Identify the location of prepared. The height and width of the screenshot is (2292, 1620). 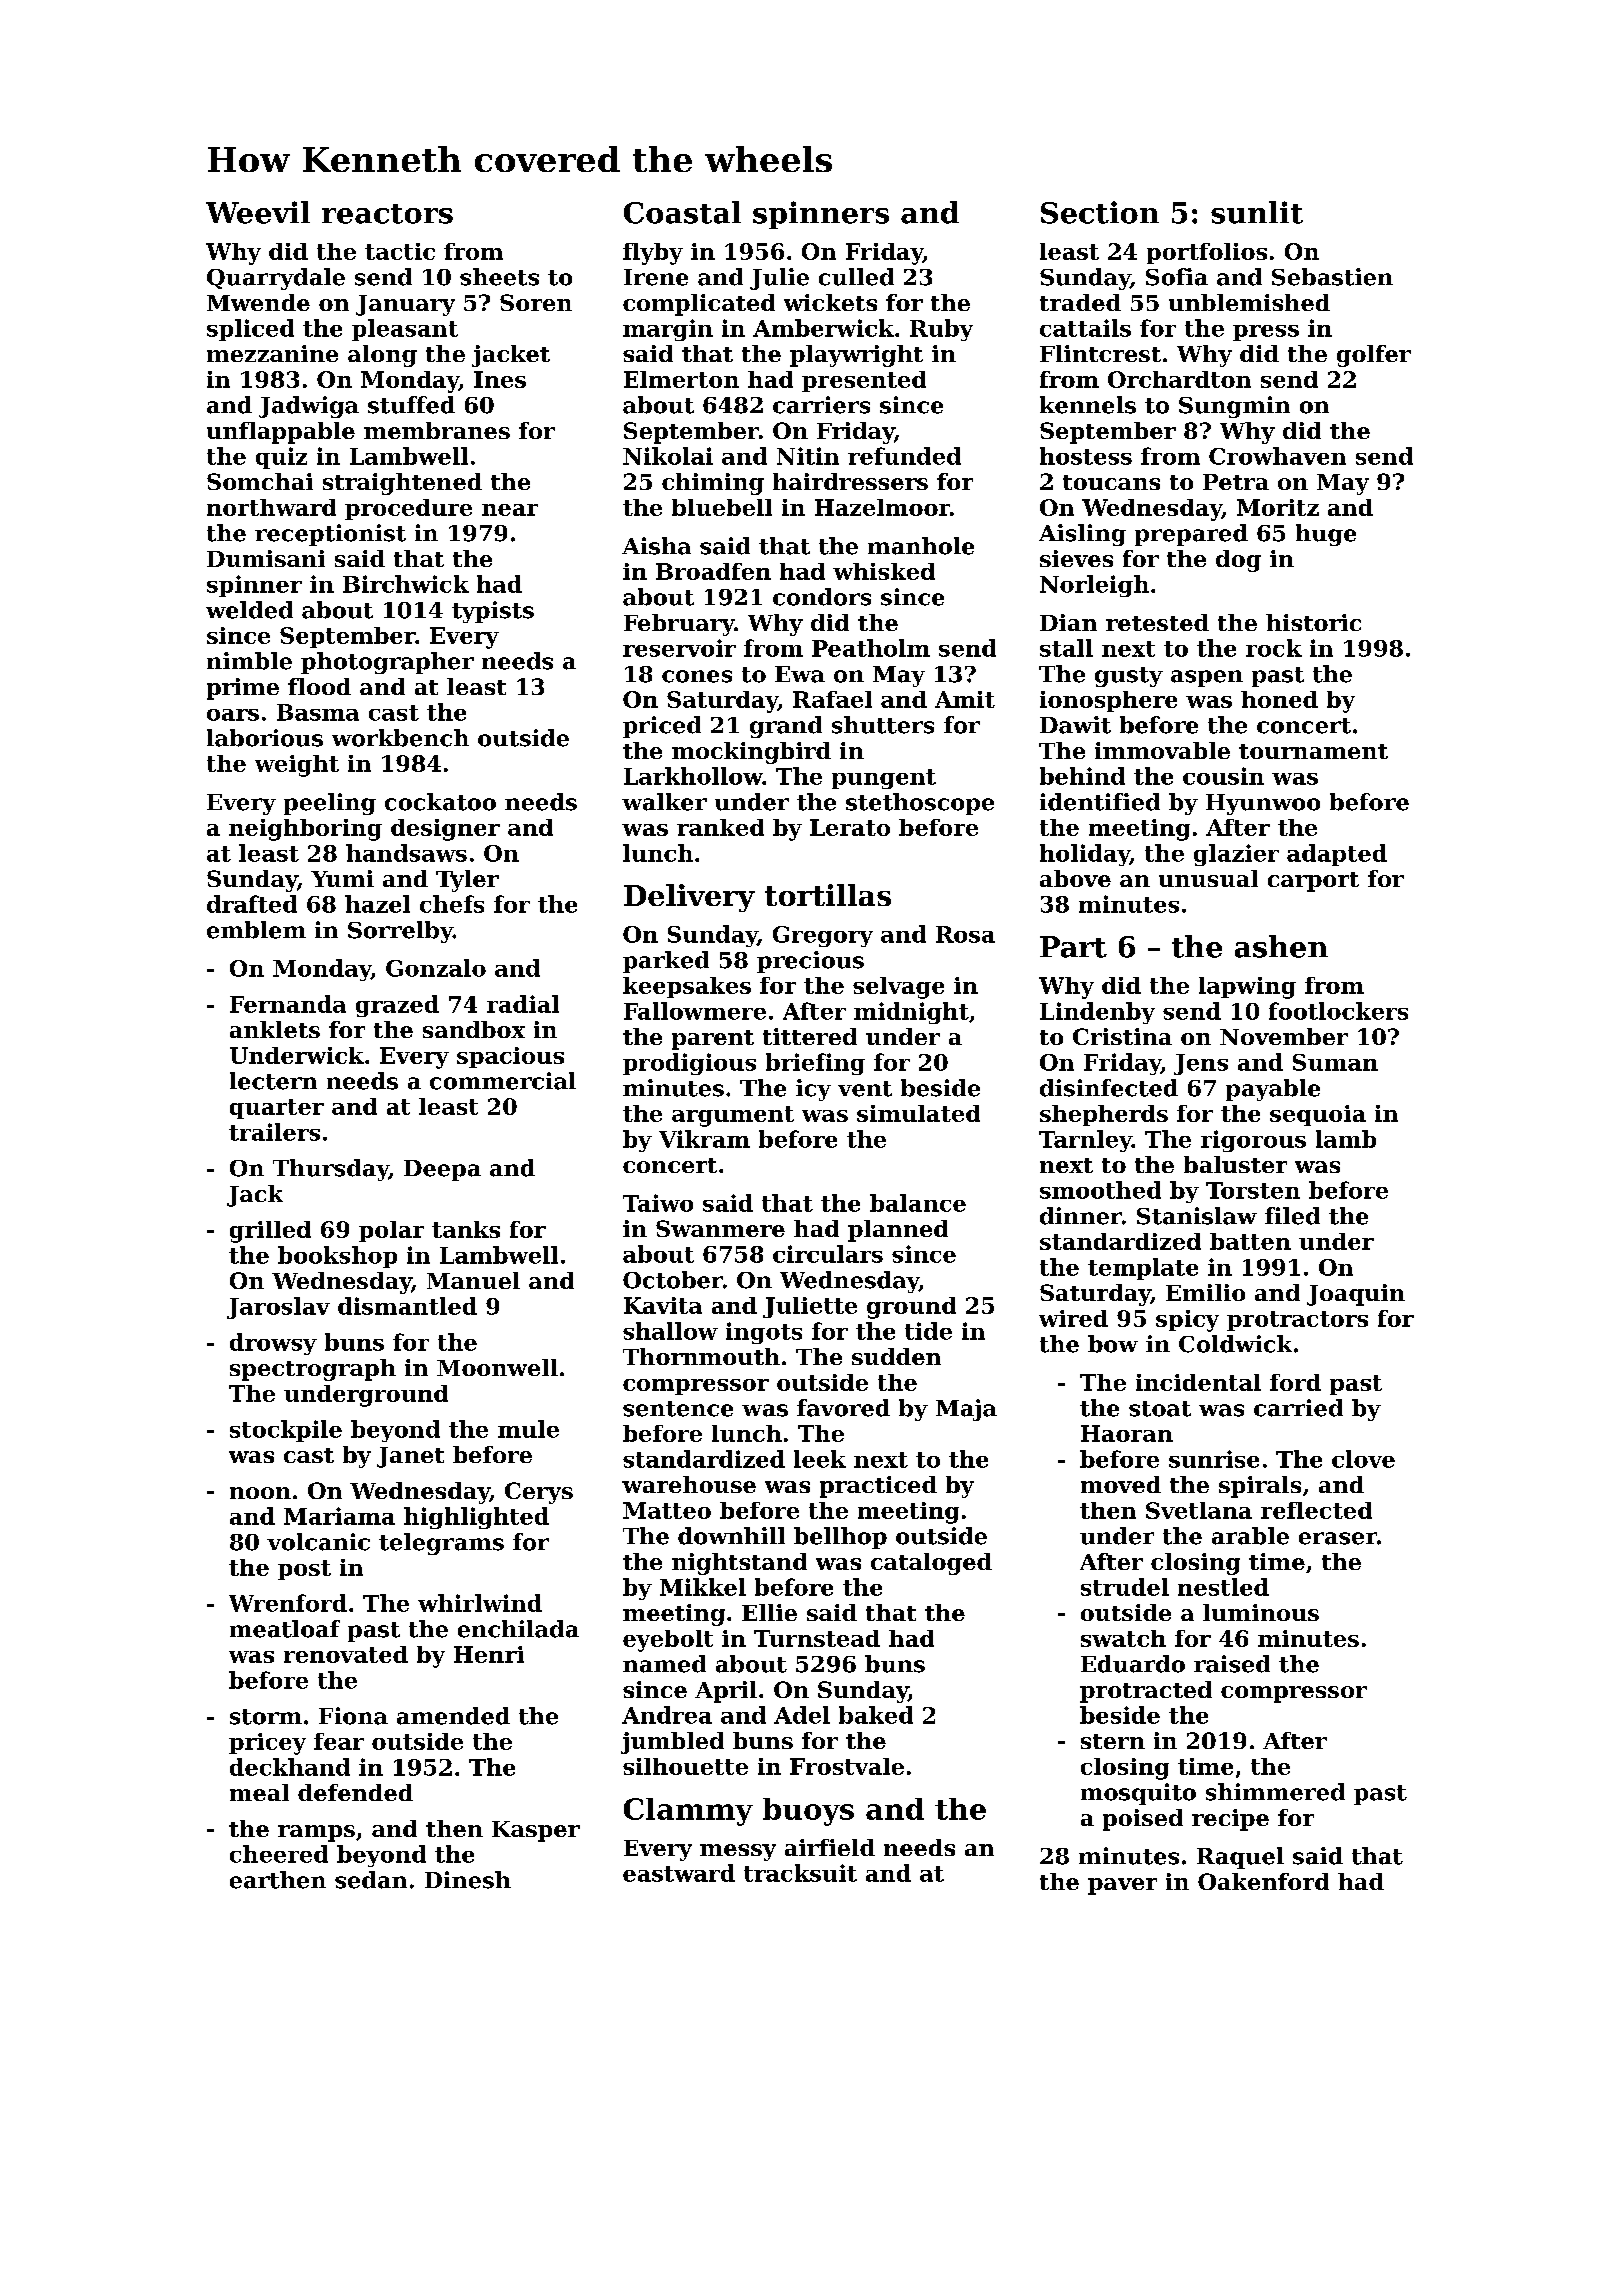
(1191, 535).
